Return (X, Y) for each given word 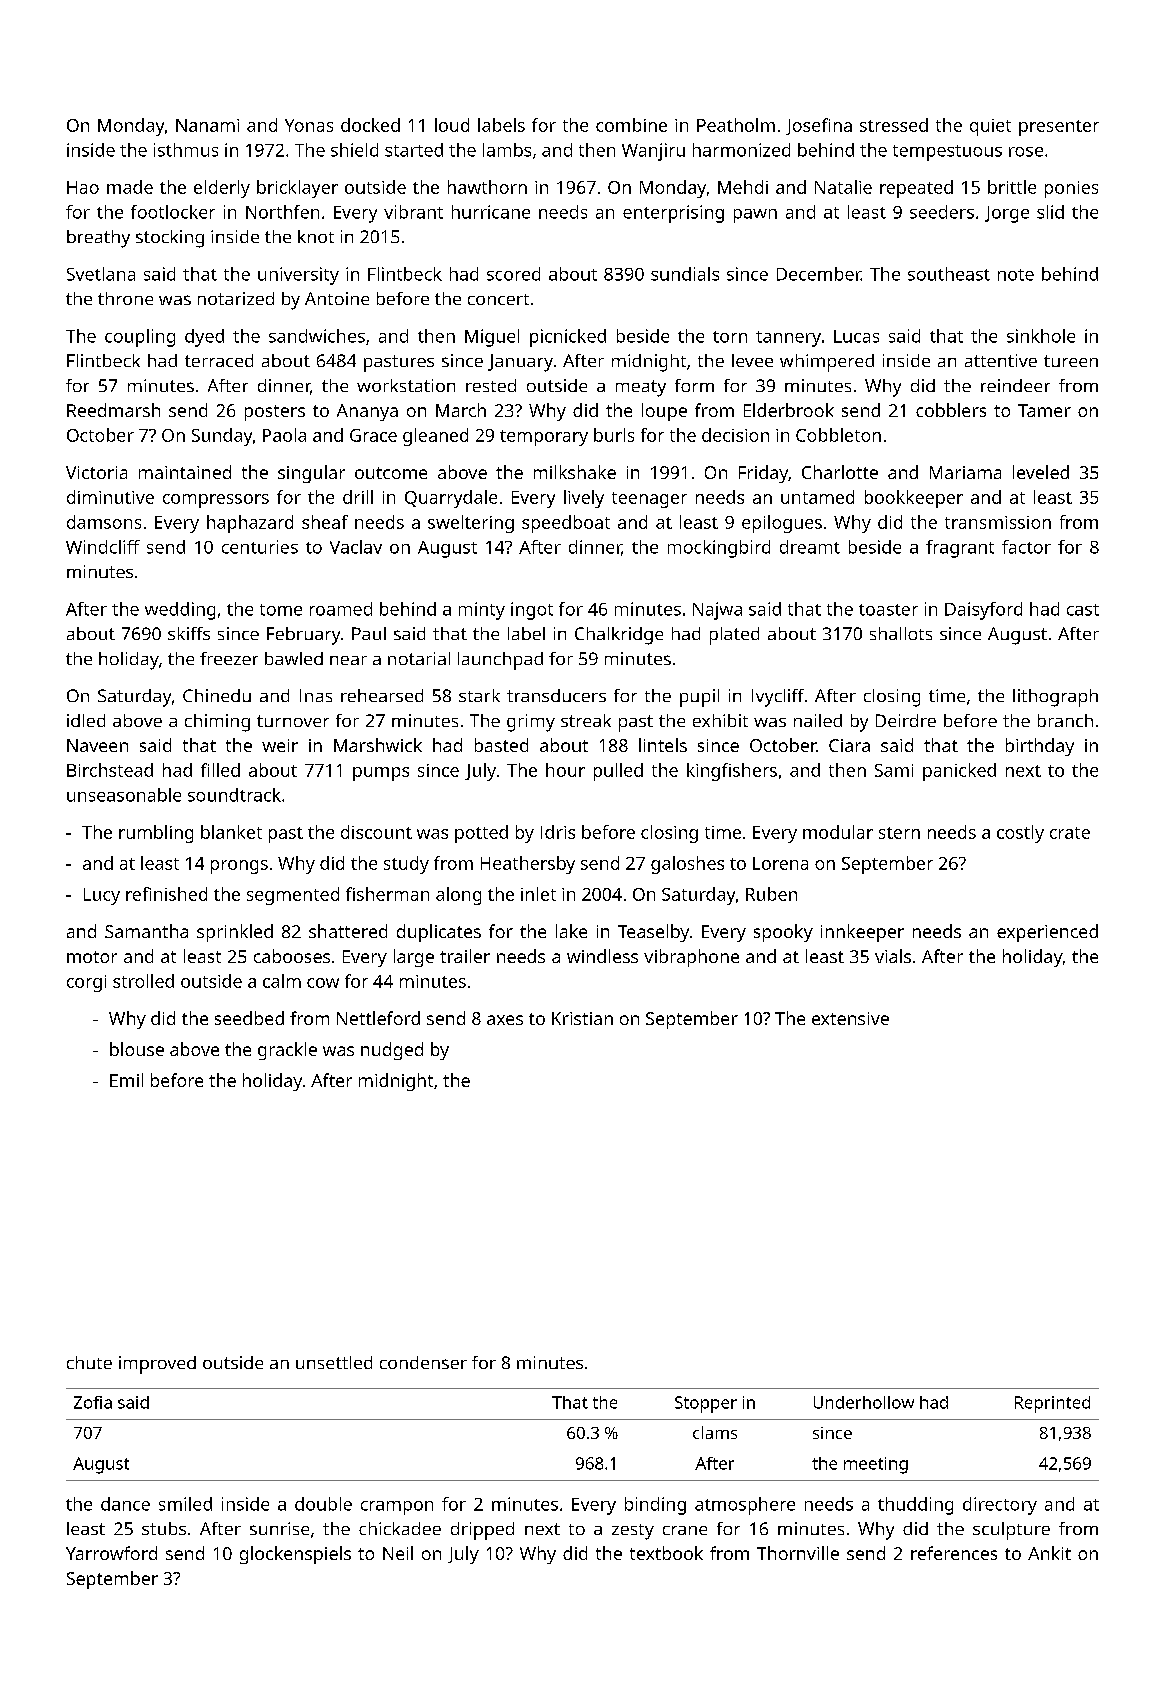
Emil (126, 1080)
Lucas (856, 336)
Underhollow (864, 1402)
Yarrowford (111, 1553)
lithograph (1055, 698)
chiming (217, 723)
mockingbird (719, 549)
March (461, 410)
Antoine (337, 298)
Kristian (582, 1018)
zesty (633, 1532)
